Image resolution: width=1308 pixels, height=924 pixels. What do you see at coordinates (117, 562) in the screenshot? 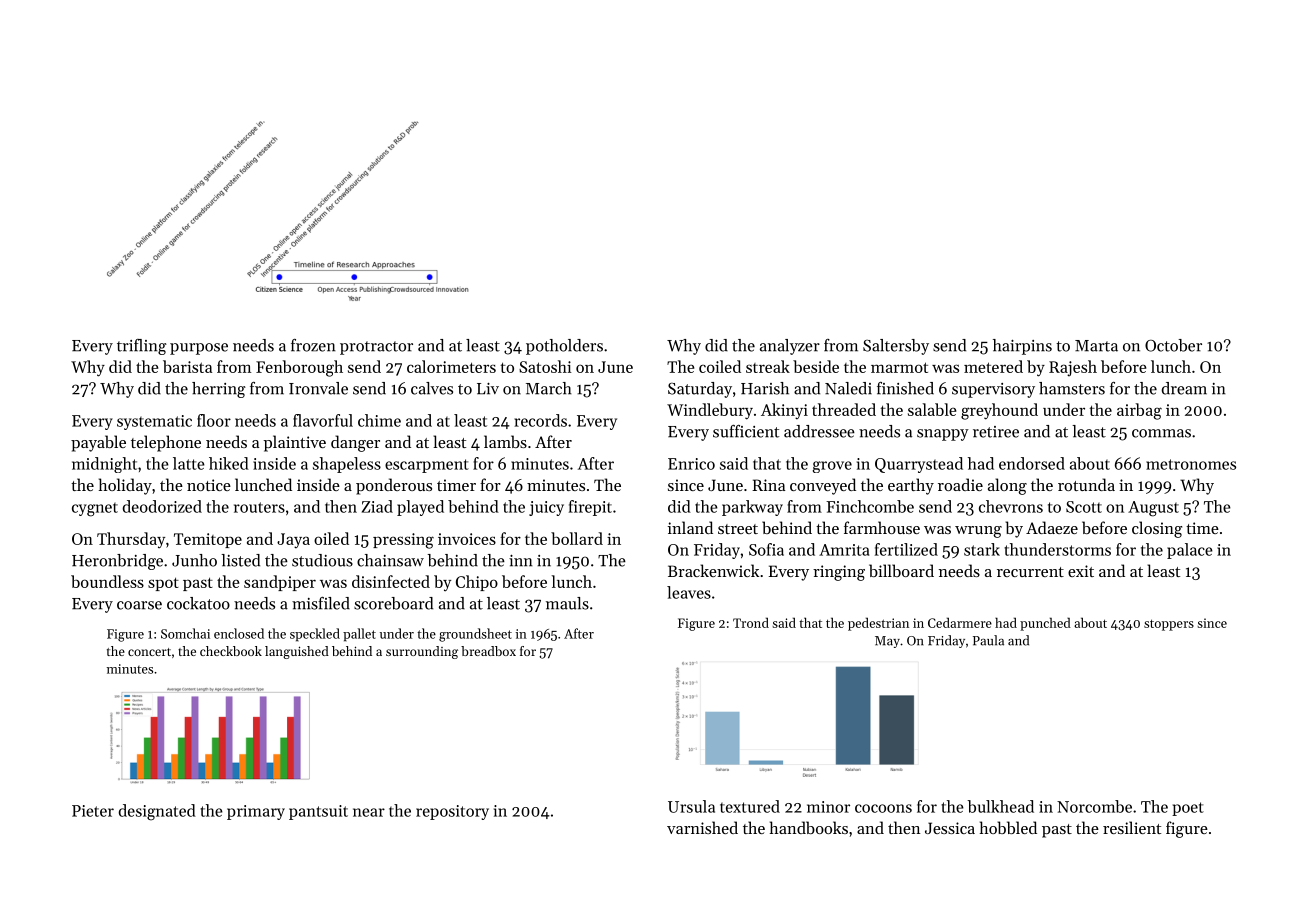
I see `Heronbridge` at bounding box center [117, 562].
